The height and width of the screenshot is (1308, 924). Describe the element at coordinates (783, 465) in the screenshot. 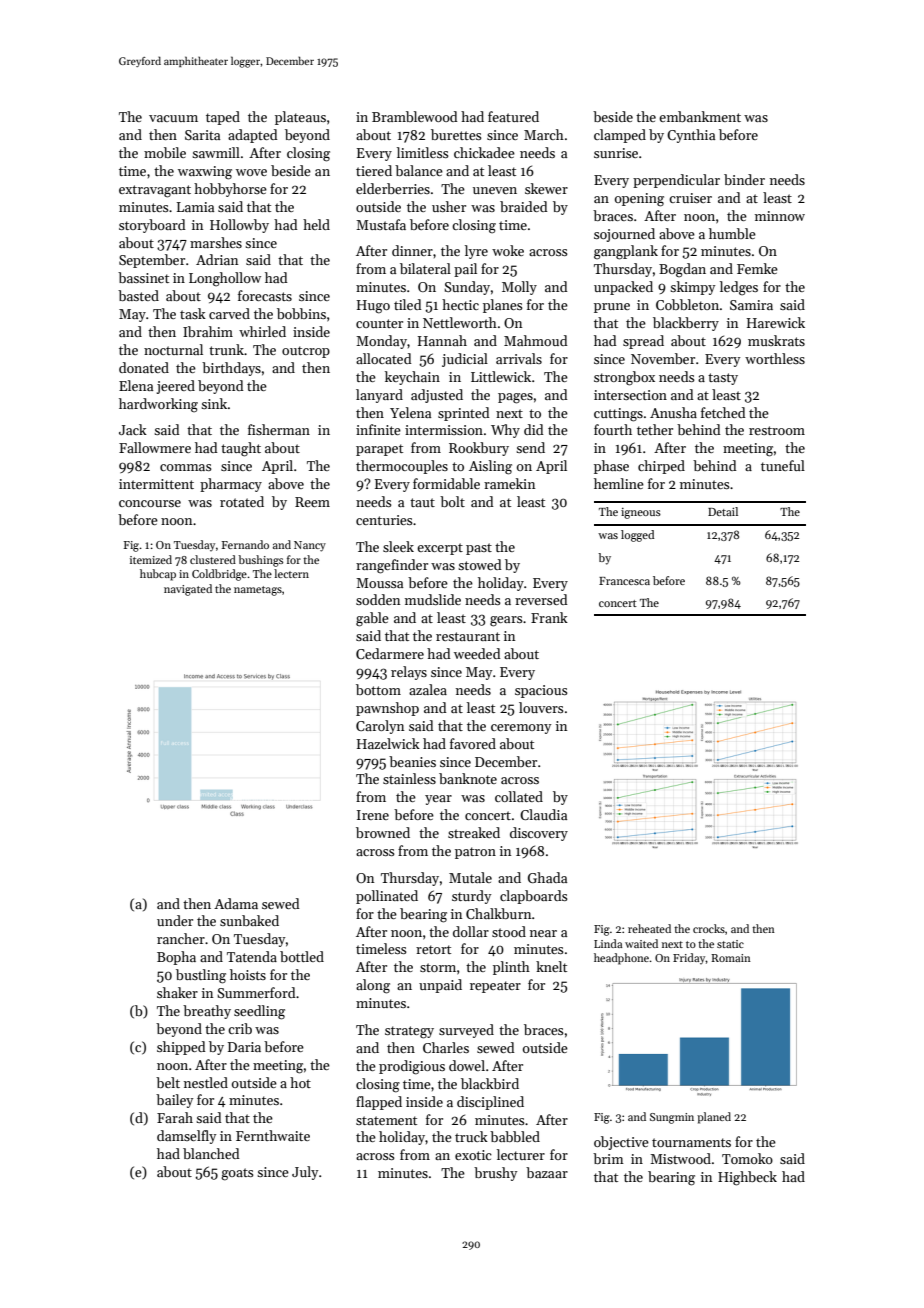

I see `tuneful` at that location.
